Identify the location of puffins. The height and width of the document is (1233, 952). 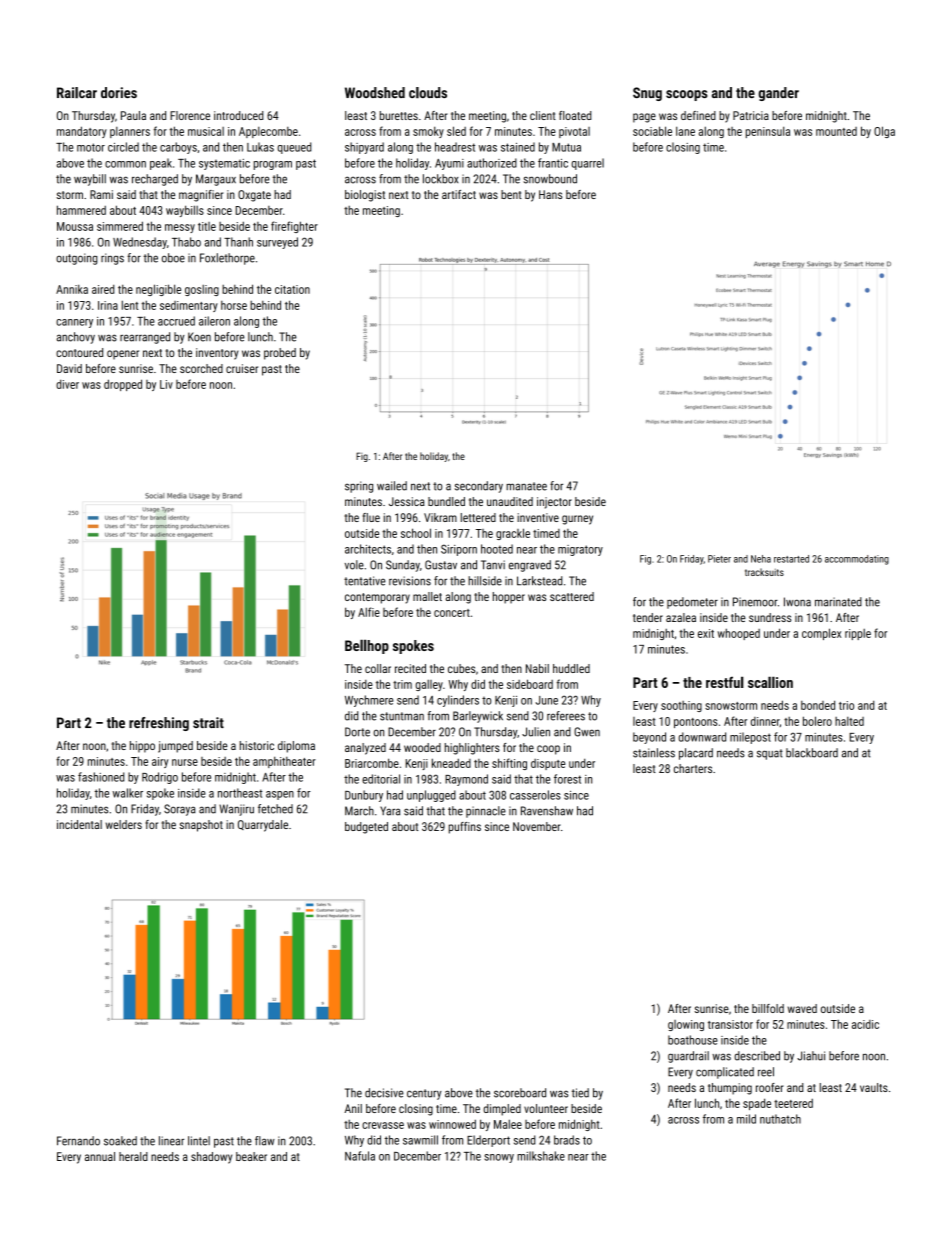
(465, 828).
